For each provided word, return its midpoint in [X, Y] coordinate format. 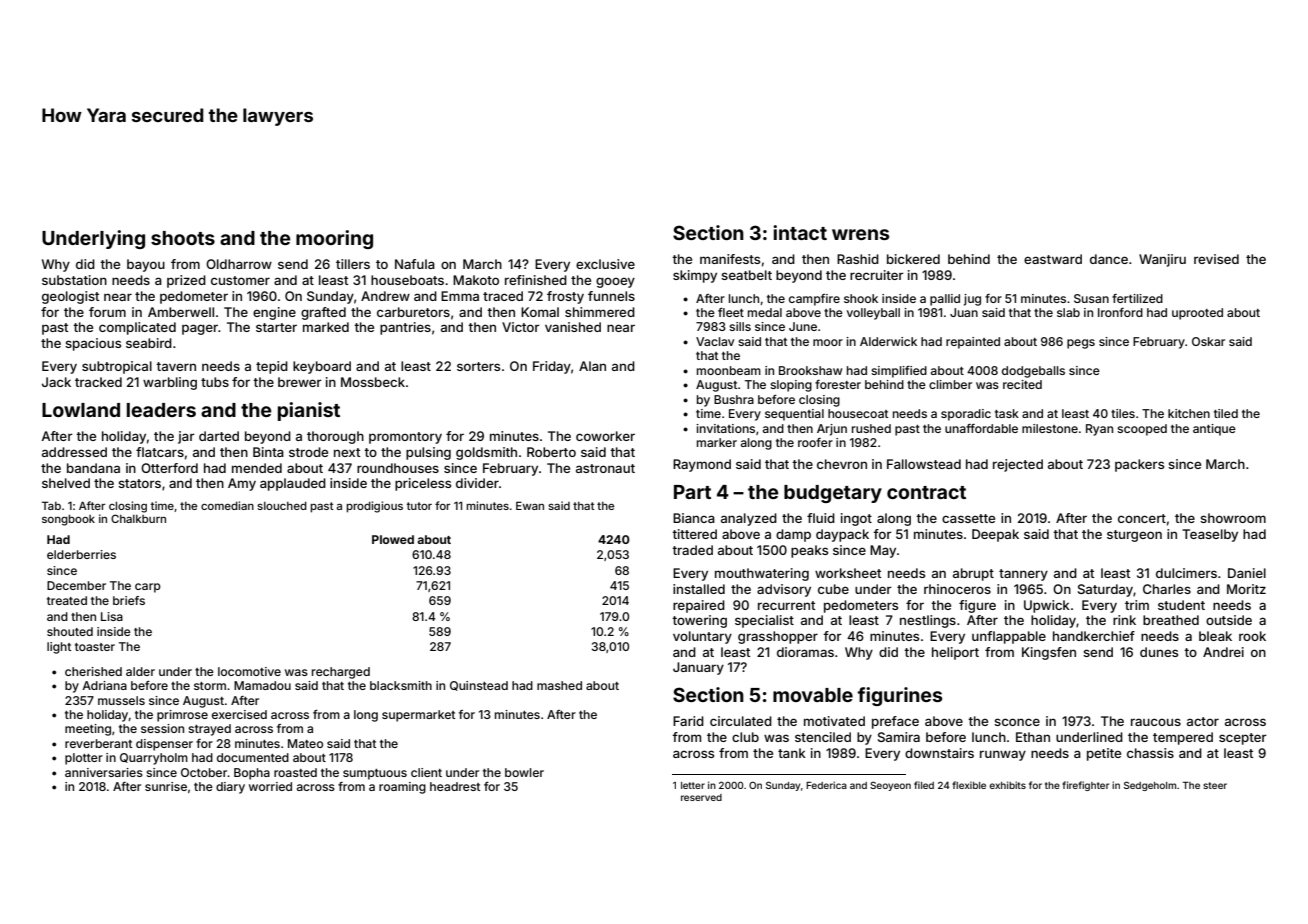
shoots [183, 238]
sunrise [166, 786]
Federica [826, 785]
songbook [68, 520]
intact [800, 232]
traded [692, 550]
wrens [860, 234]
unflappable [1009, 637]
